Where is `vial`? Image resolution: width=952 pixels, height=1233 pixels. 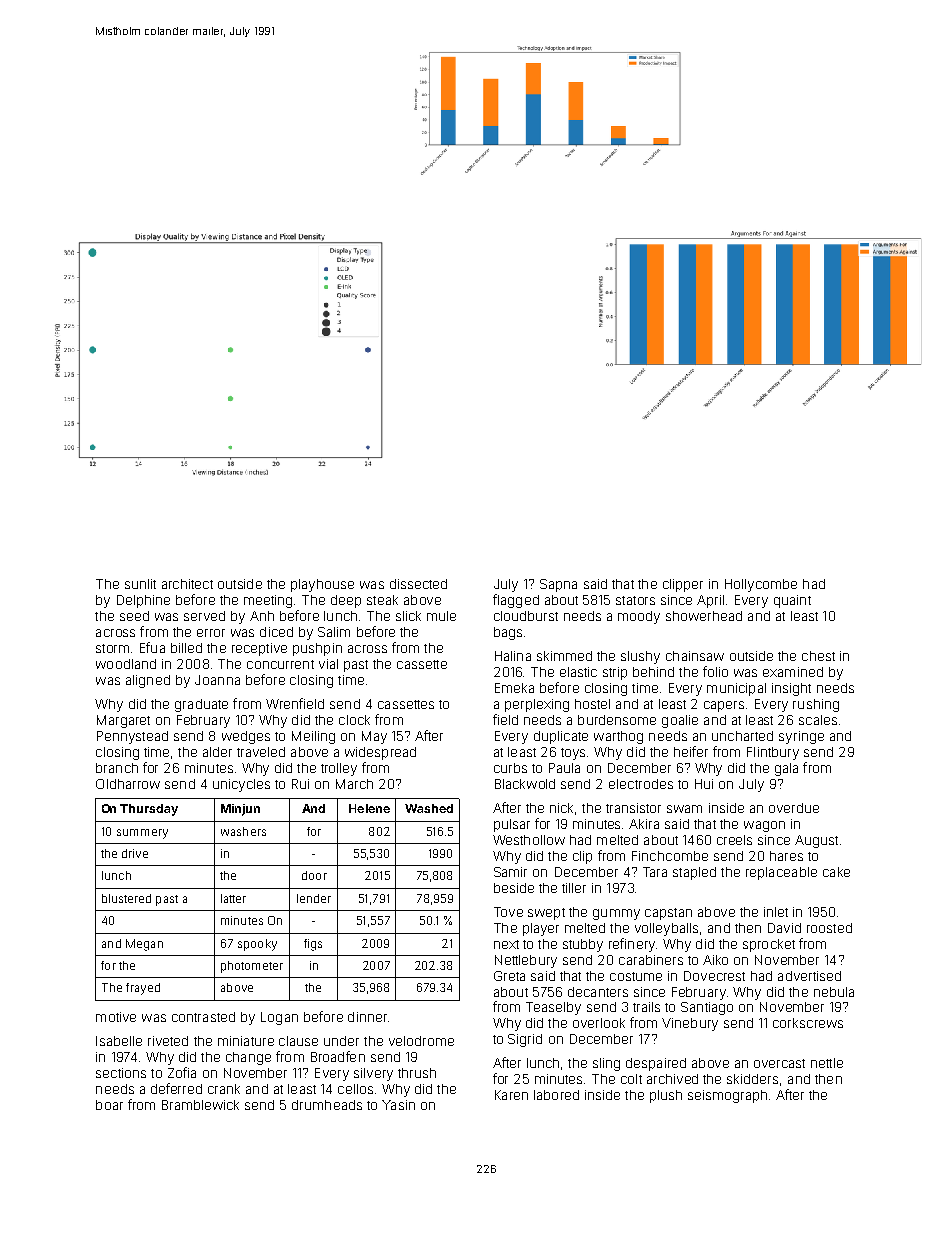
vial is located at coordinates (328, 664).
